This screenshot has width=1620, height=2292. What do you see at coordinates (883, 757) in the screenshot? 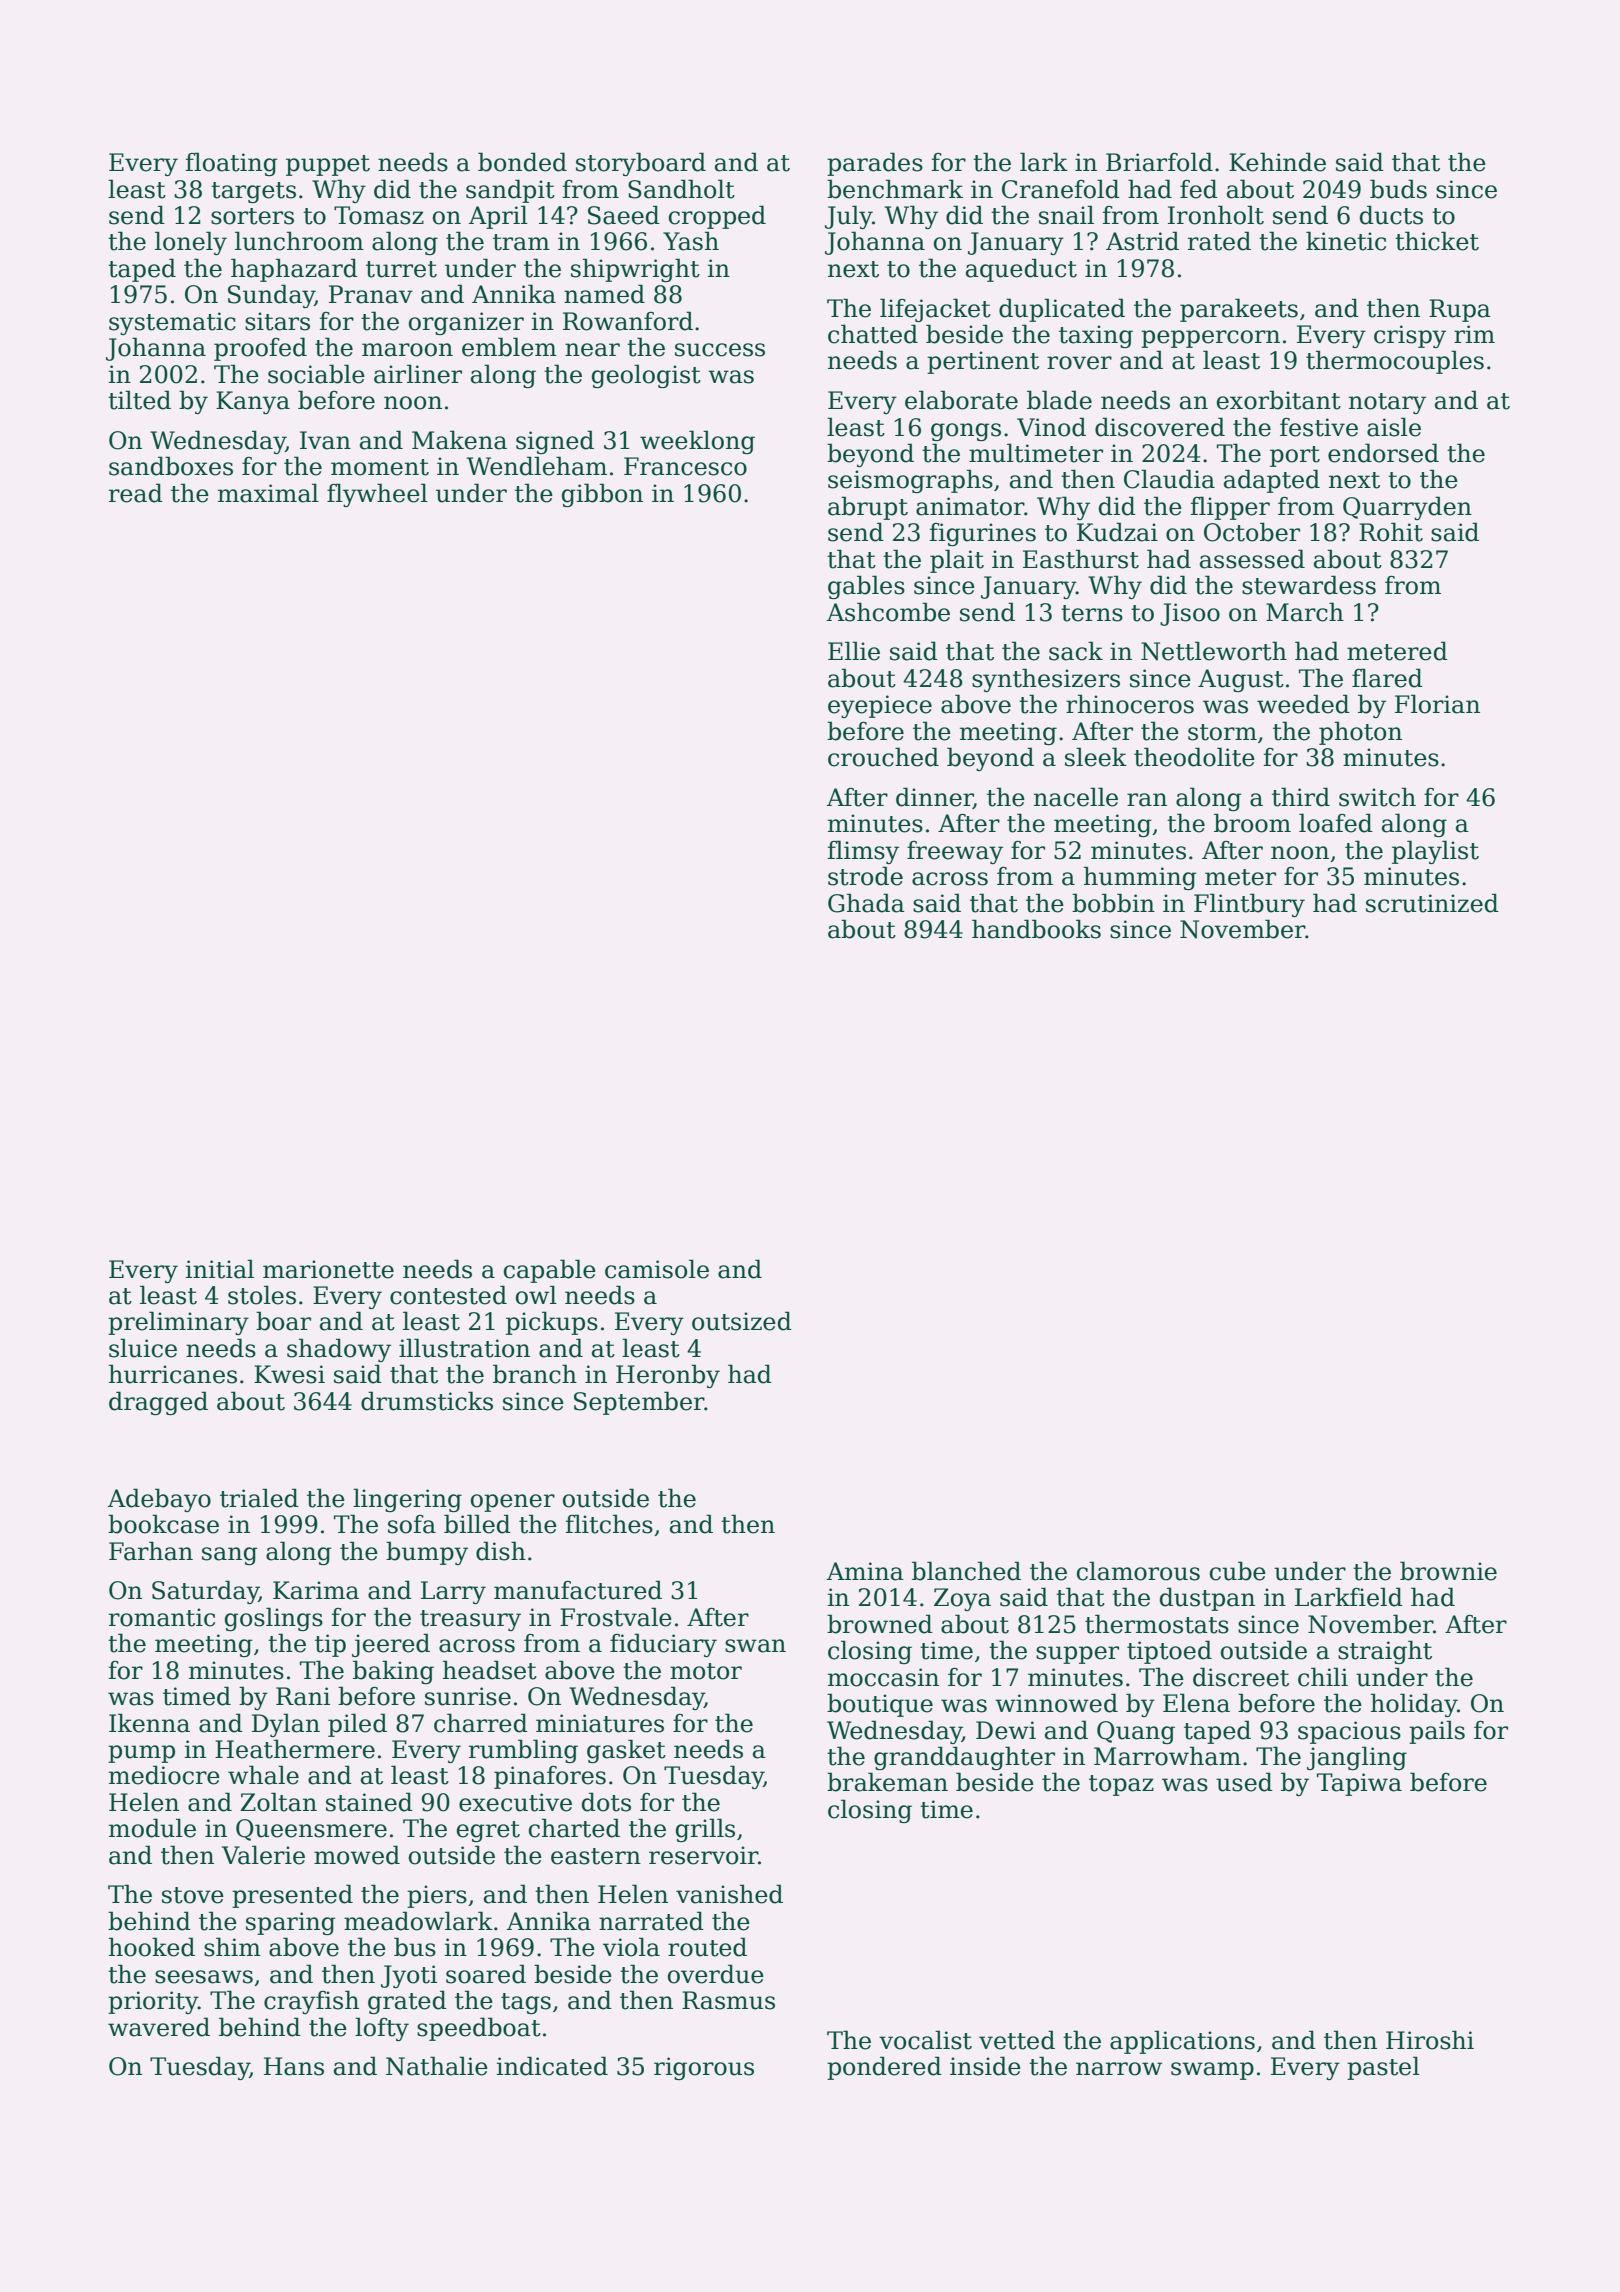
I see `crouched` at bounding box center [883, 757].
